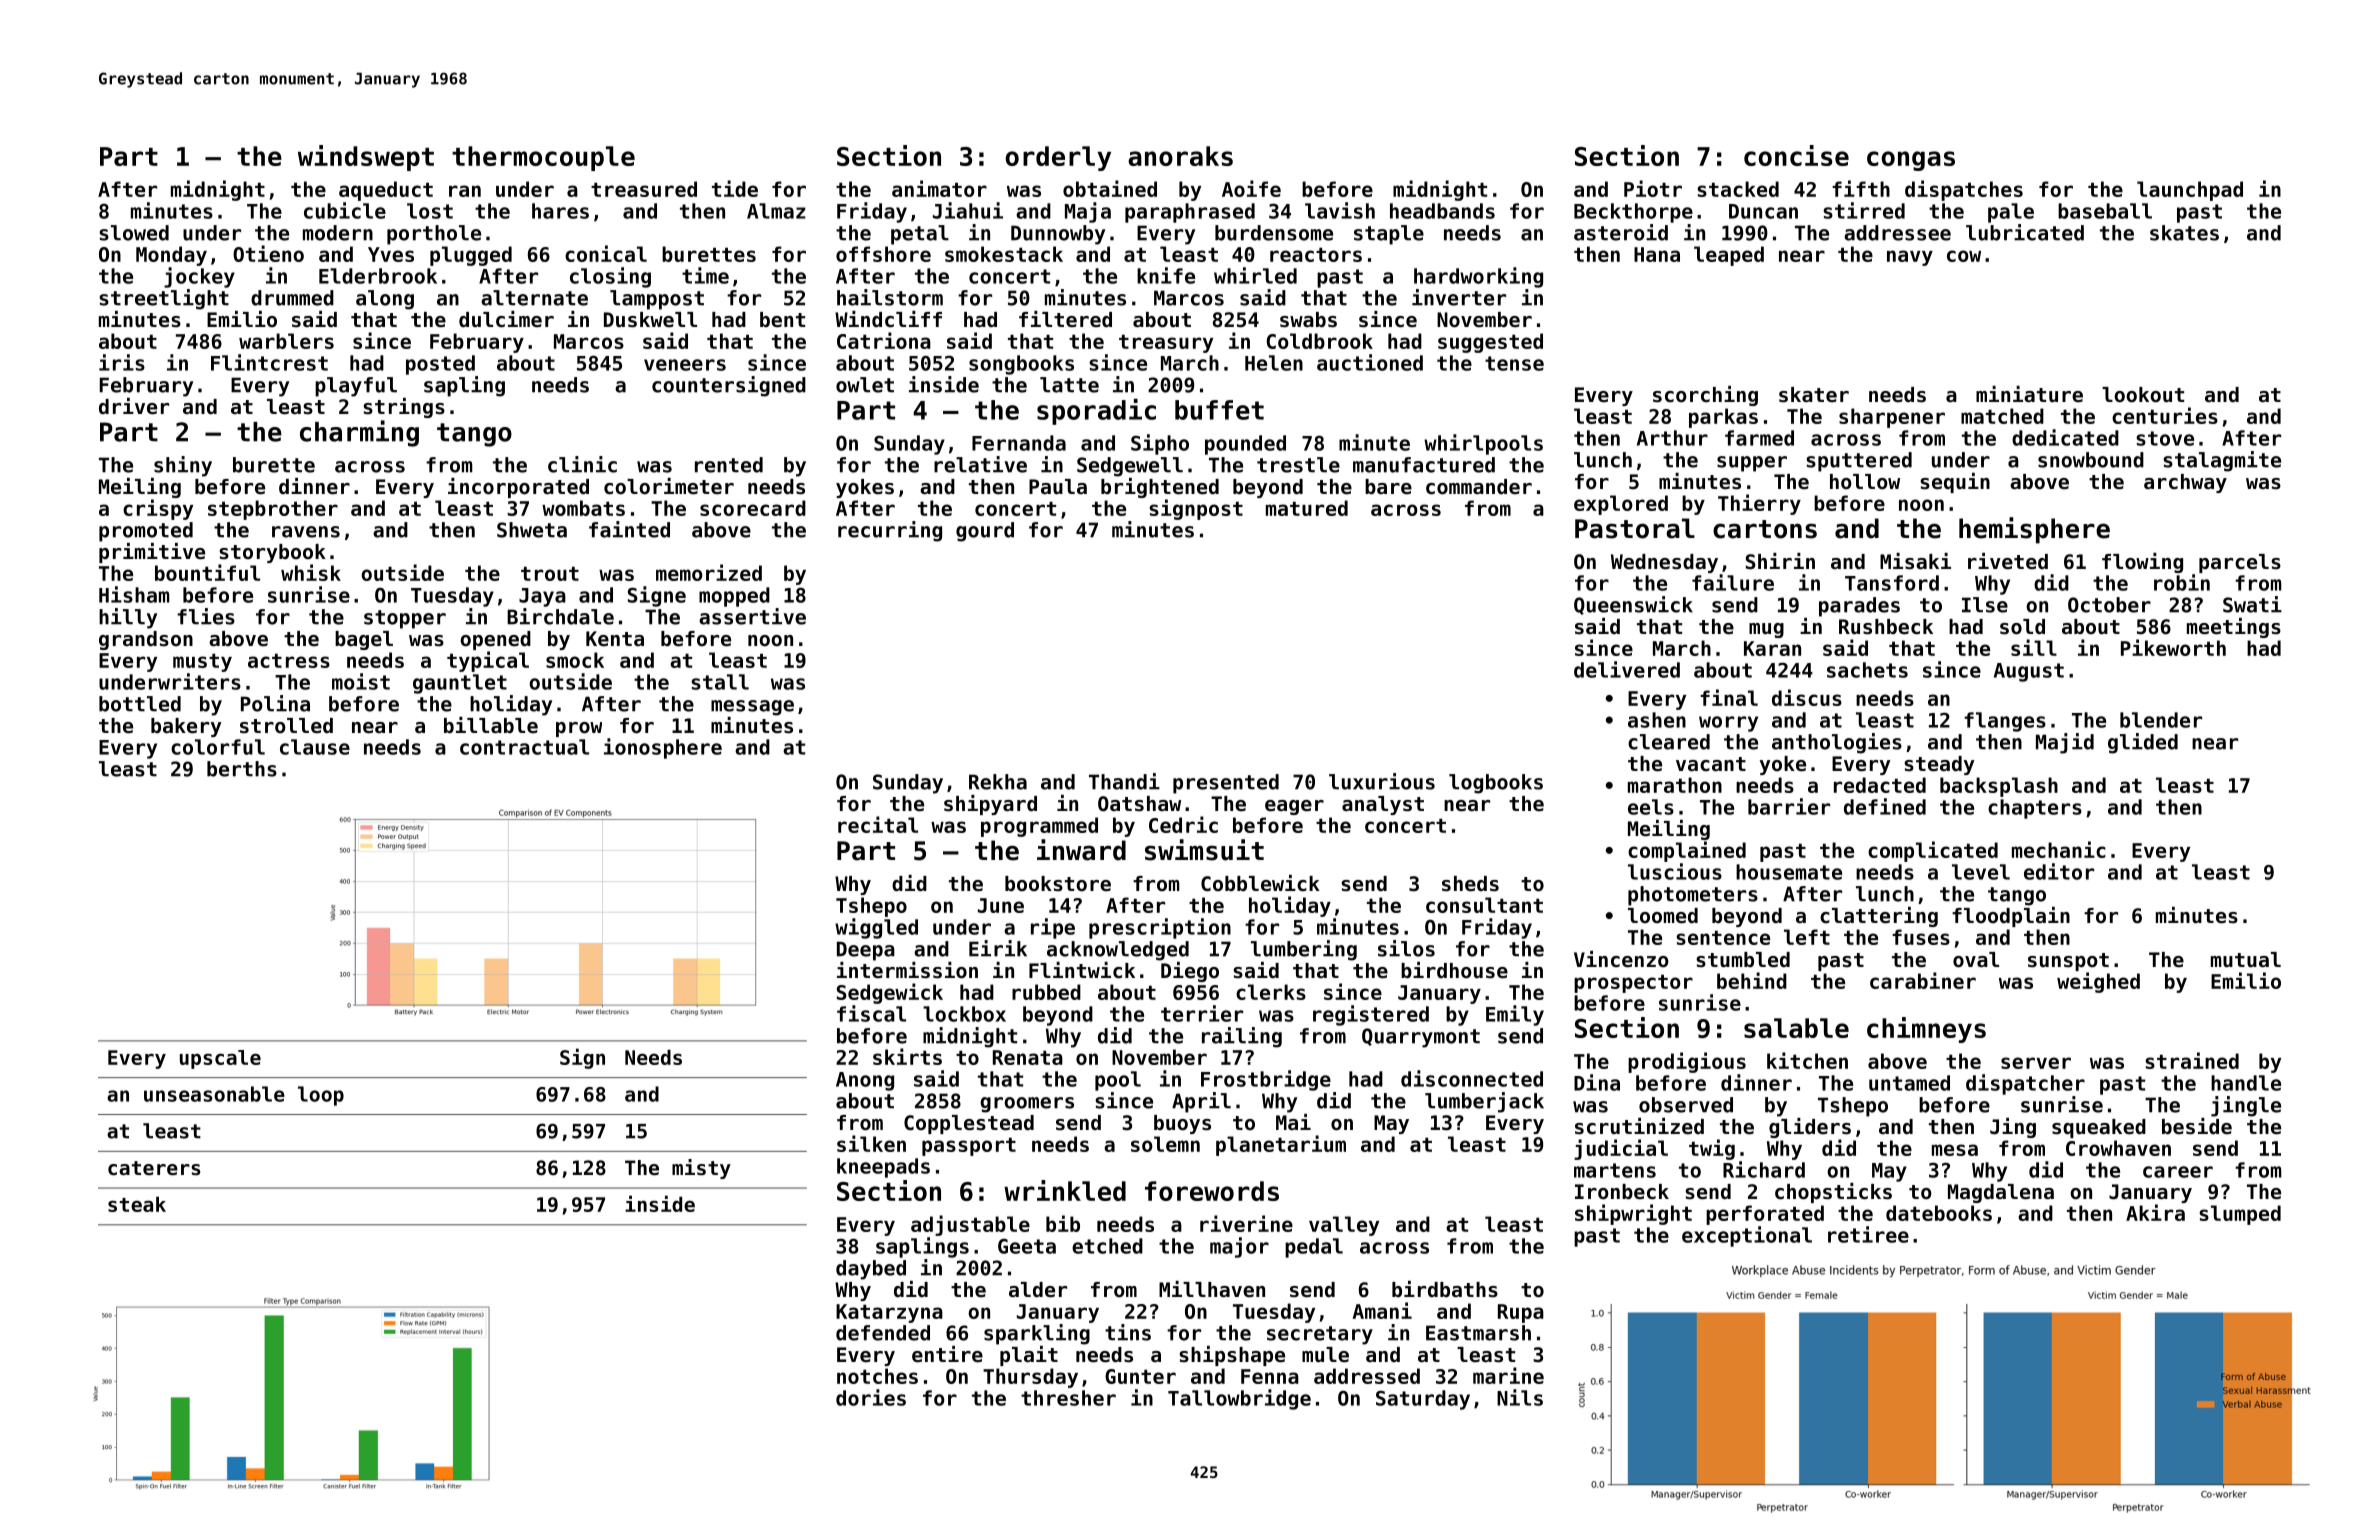 This screenshot has height=1540, width=2380. Describe the element at coordinates (315, 747) in the screenshot. I see `clause` at that location.
